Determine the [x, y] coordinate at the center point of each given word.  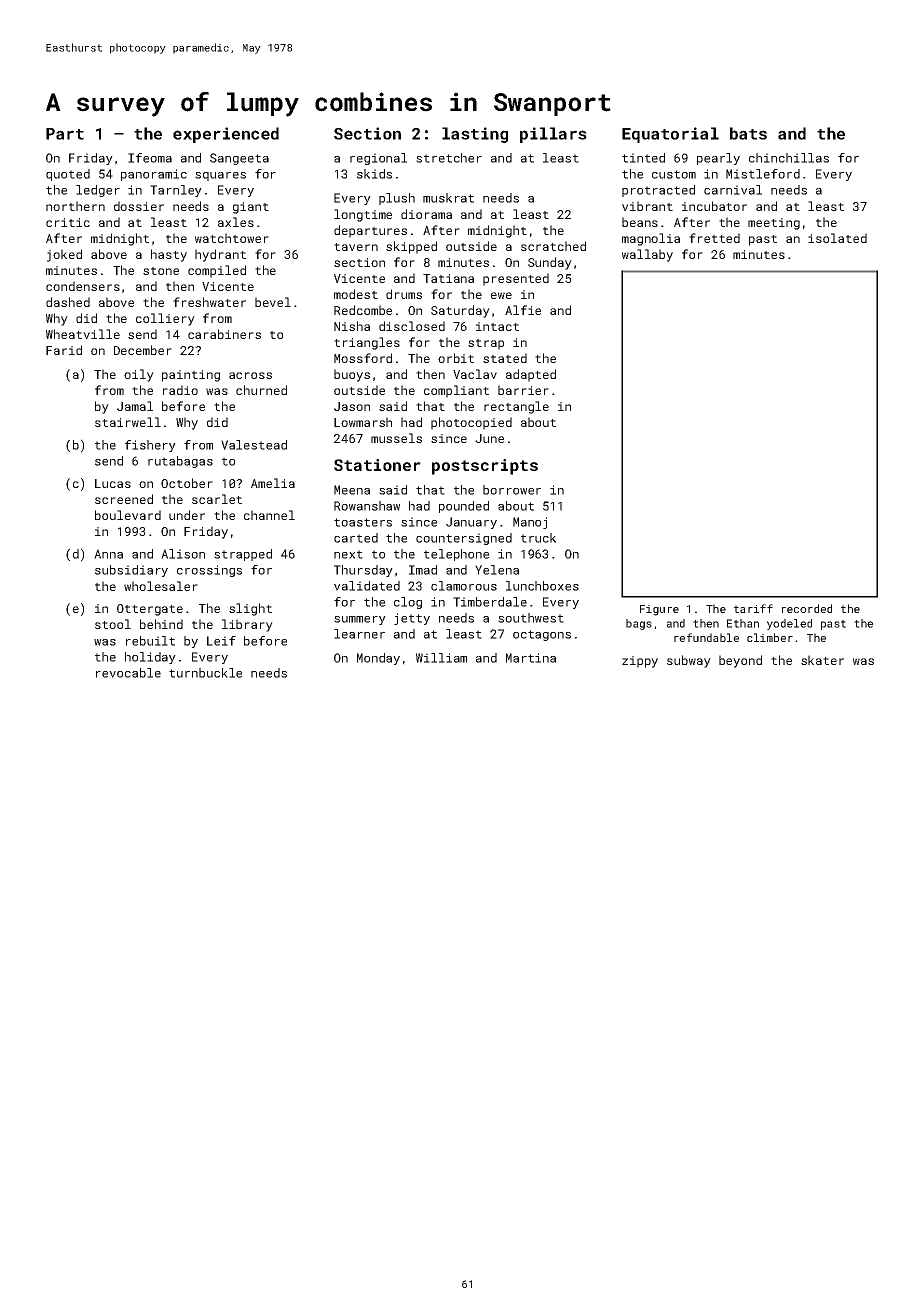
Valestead [254, 445]
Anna [108, 554]
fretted [714, 238]
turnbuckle [205, 673]
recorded [807, 608]
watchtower [232, 238]
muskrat [448, 198]
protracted [658, 191]
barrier [523, 390]
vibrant [647, 206]
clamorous [464, 586]
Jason [352, 406]
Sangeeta [239, 159]
